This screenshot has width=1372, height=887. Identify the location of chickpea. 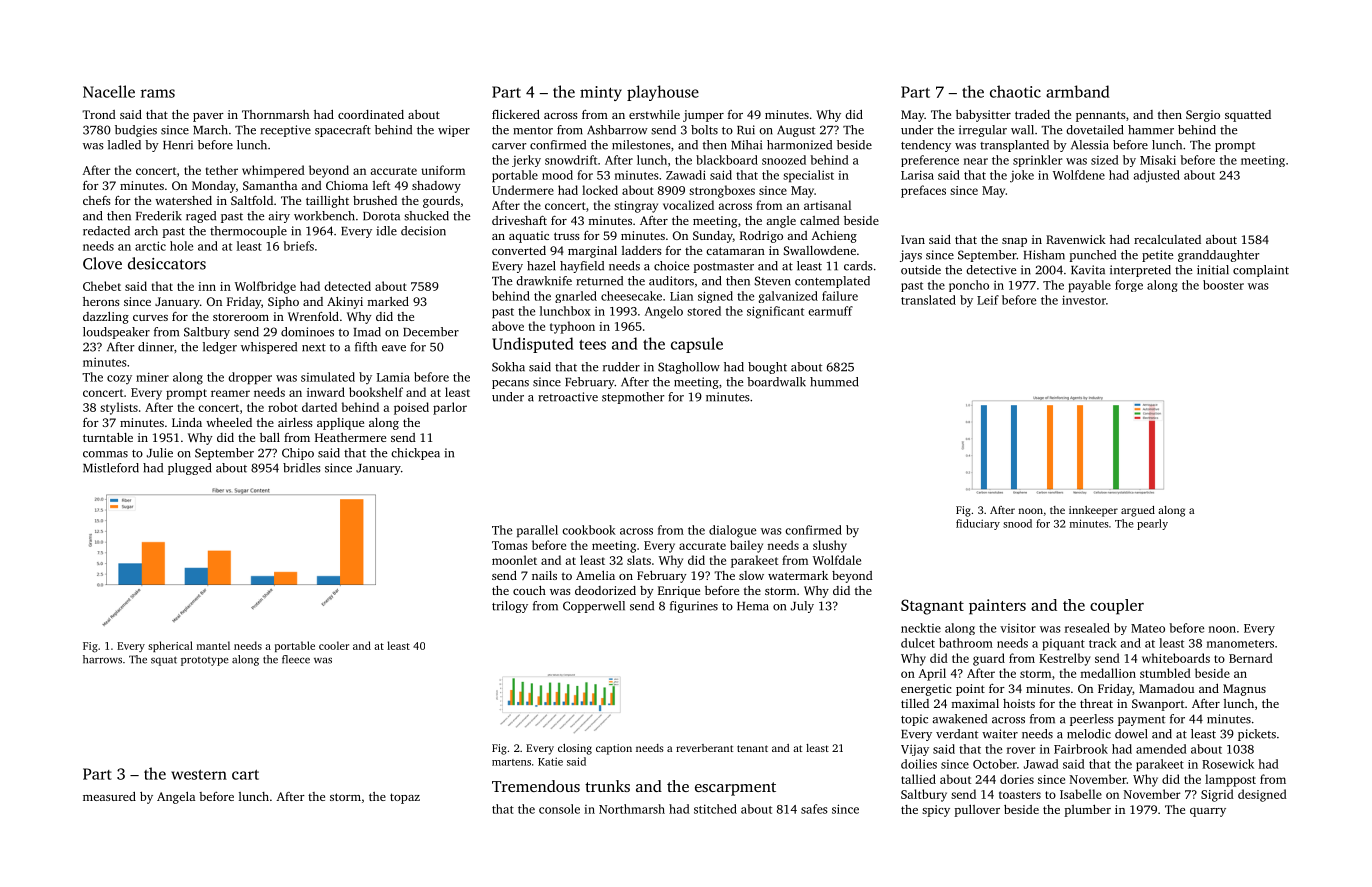
(415, 454).
